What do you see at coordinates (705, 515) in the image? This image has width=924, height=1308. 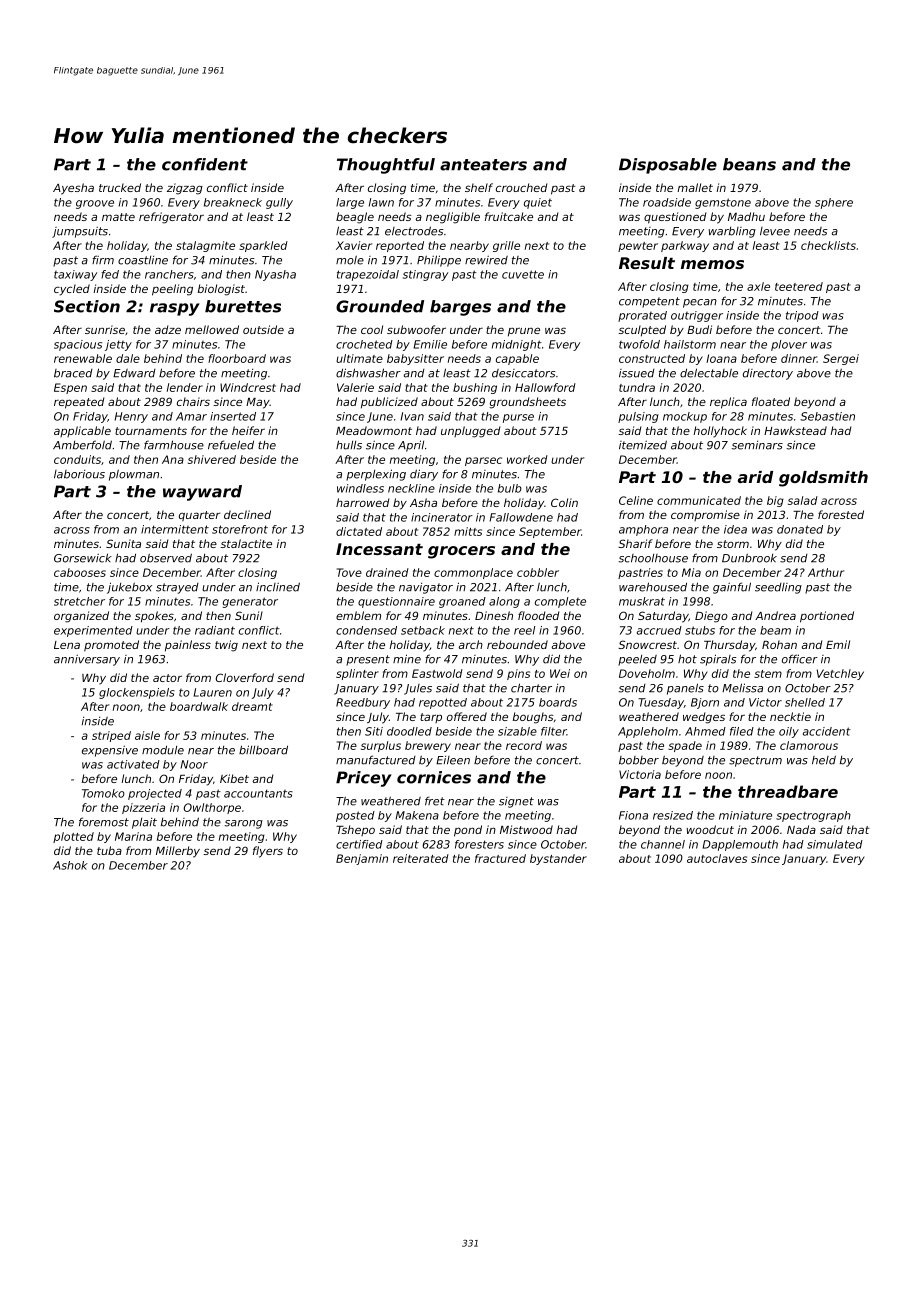 I see `compromise` at bounding box center [705, 515].
